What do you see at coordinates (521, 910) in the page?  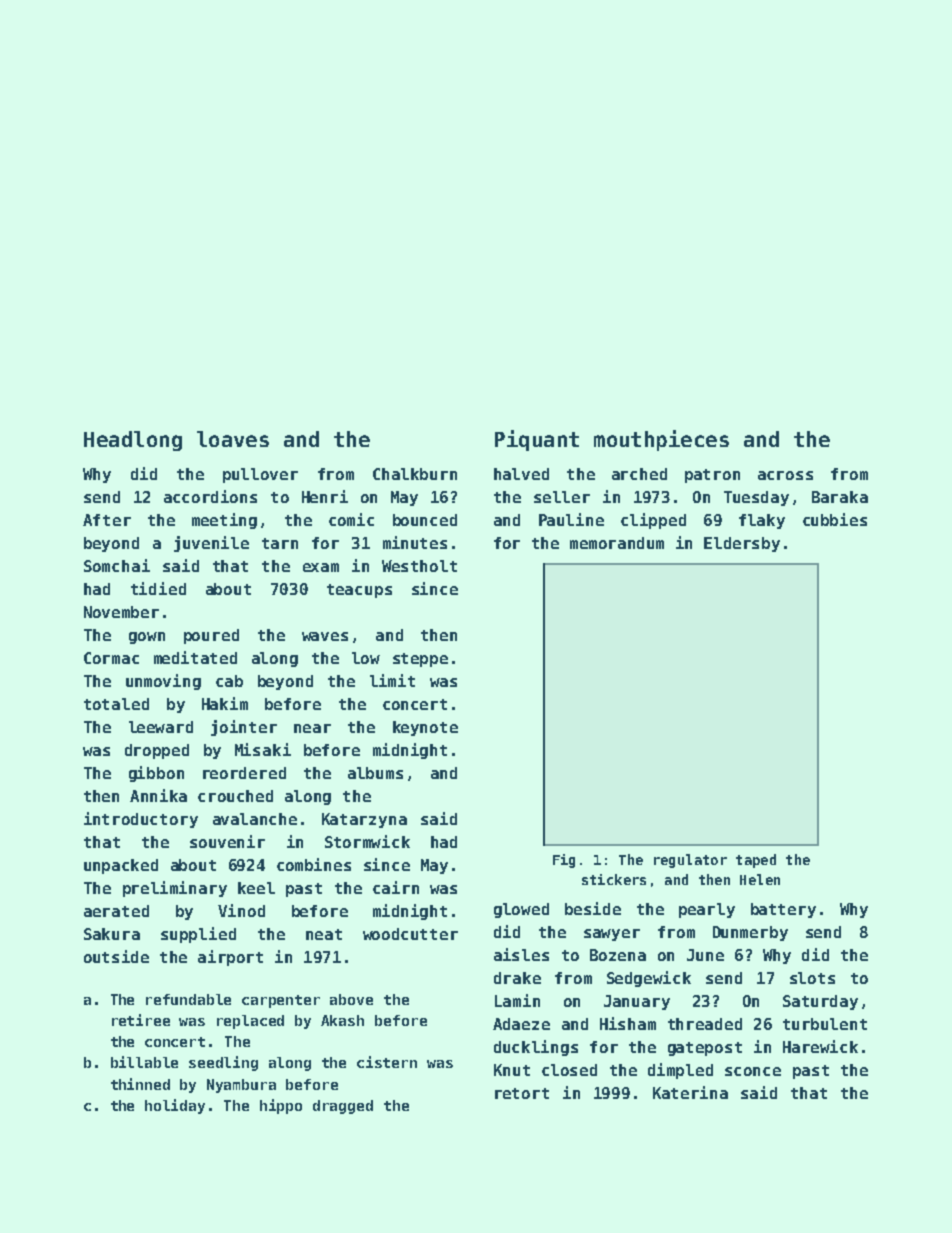 I see `glowed` at bounding box center [521, 910].
